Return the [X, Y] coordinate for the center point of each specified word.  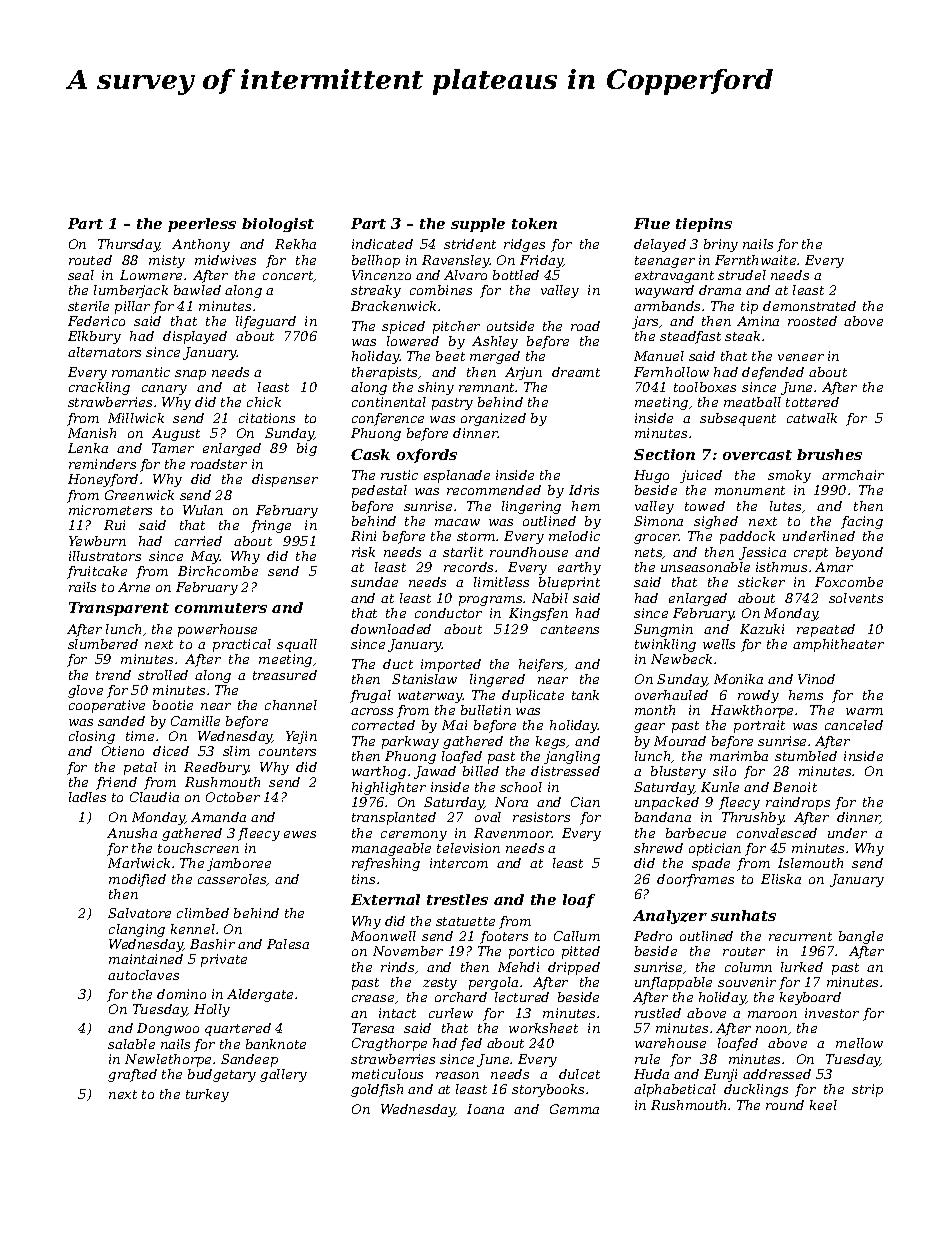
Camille [195, 721]
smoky [789, 476]
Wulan [203, 510]
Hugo [651, 476]
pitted [581, 952]
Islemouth [810, 863]
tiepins [704, 225]
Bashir [212, 944]
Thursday [129, 245]
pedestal [379, 491]
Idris [584, 490]
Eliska [781, 879]
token [534, 223]
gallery [283, 1075]
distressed [565, 771]
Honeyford [103, 480]
